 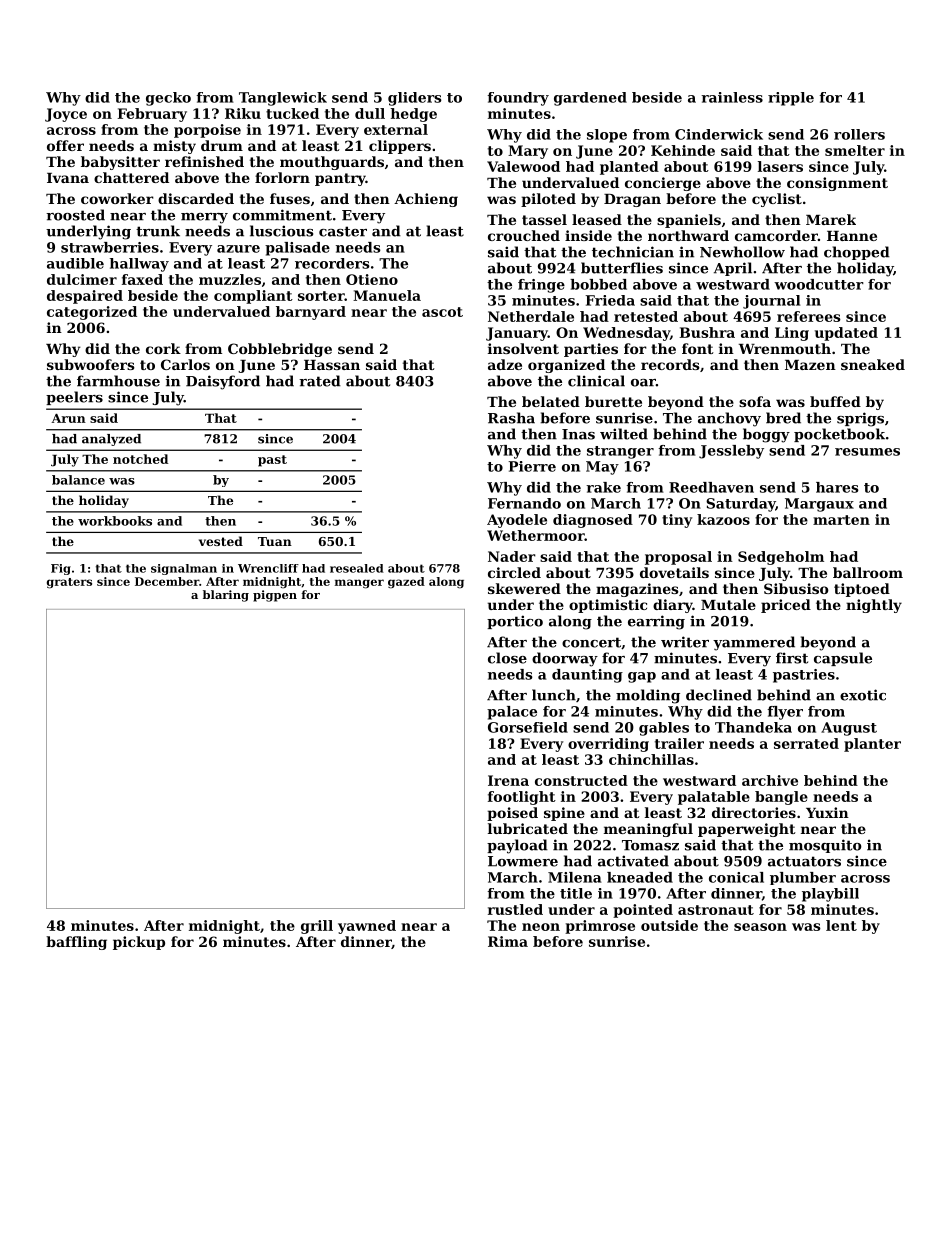 I want to click on hedge, so click(x=413, y=115).
